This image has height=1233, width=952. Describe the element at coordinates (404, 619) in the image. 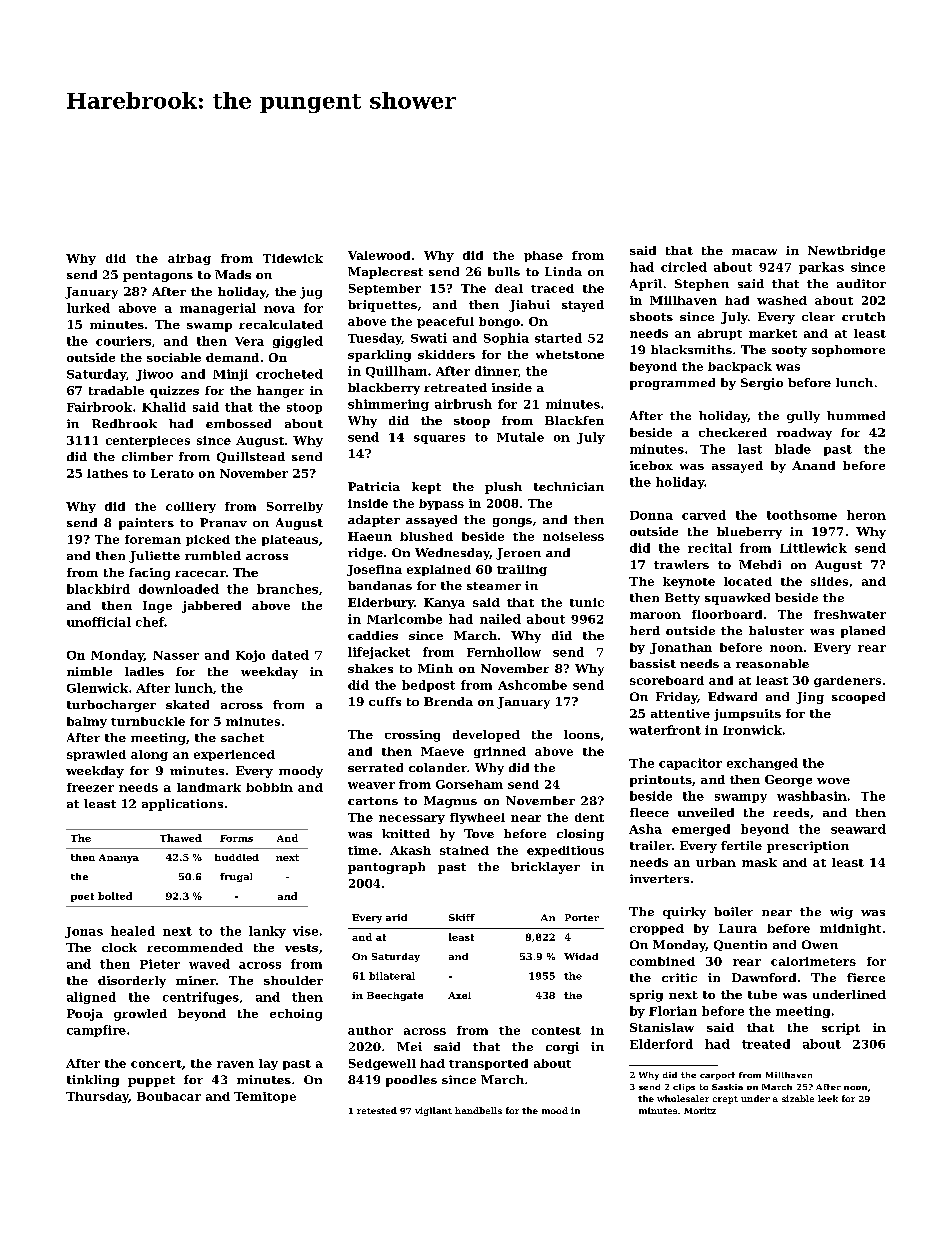

I see `Marlcombe` at that location.
